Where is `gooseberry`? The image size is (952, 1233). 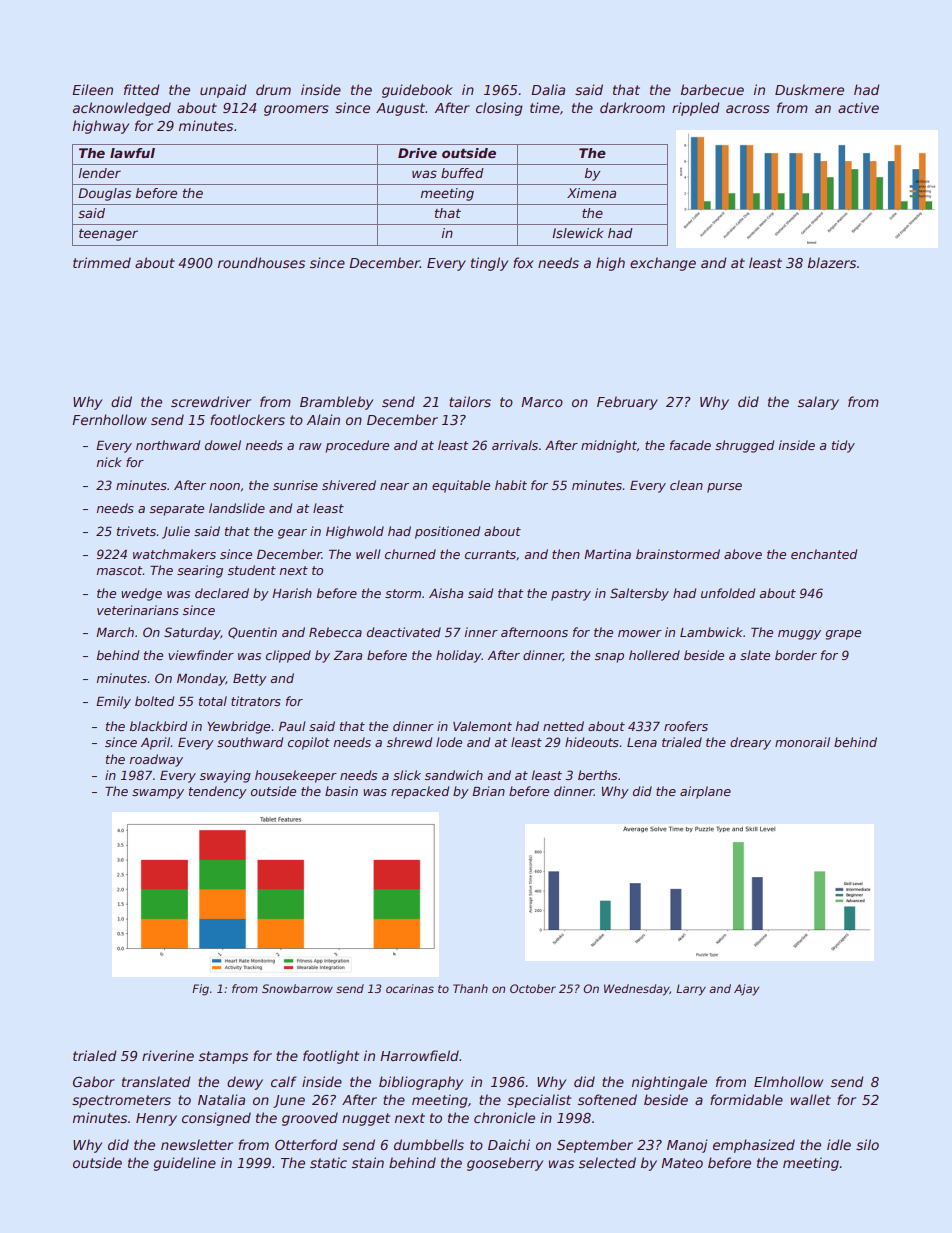
gooseberry is located at coordinates (505, 1164).
